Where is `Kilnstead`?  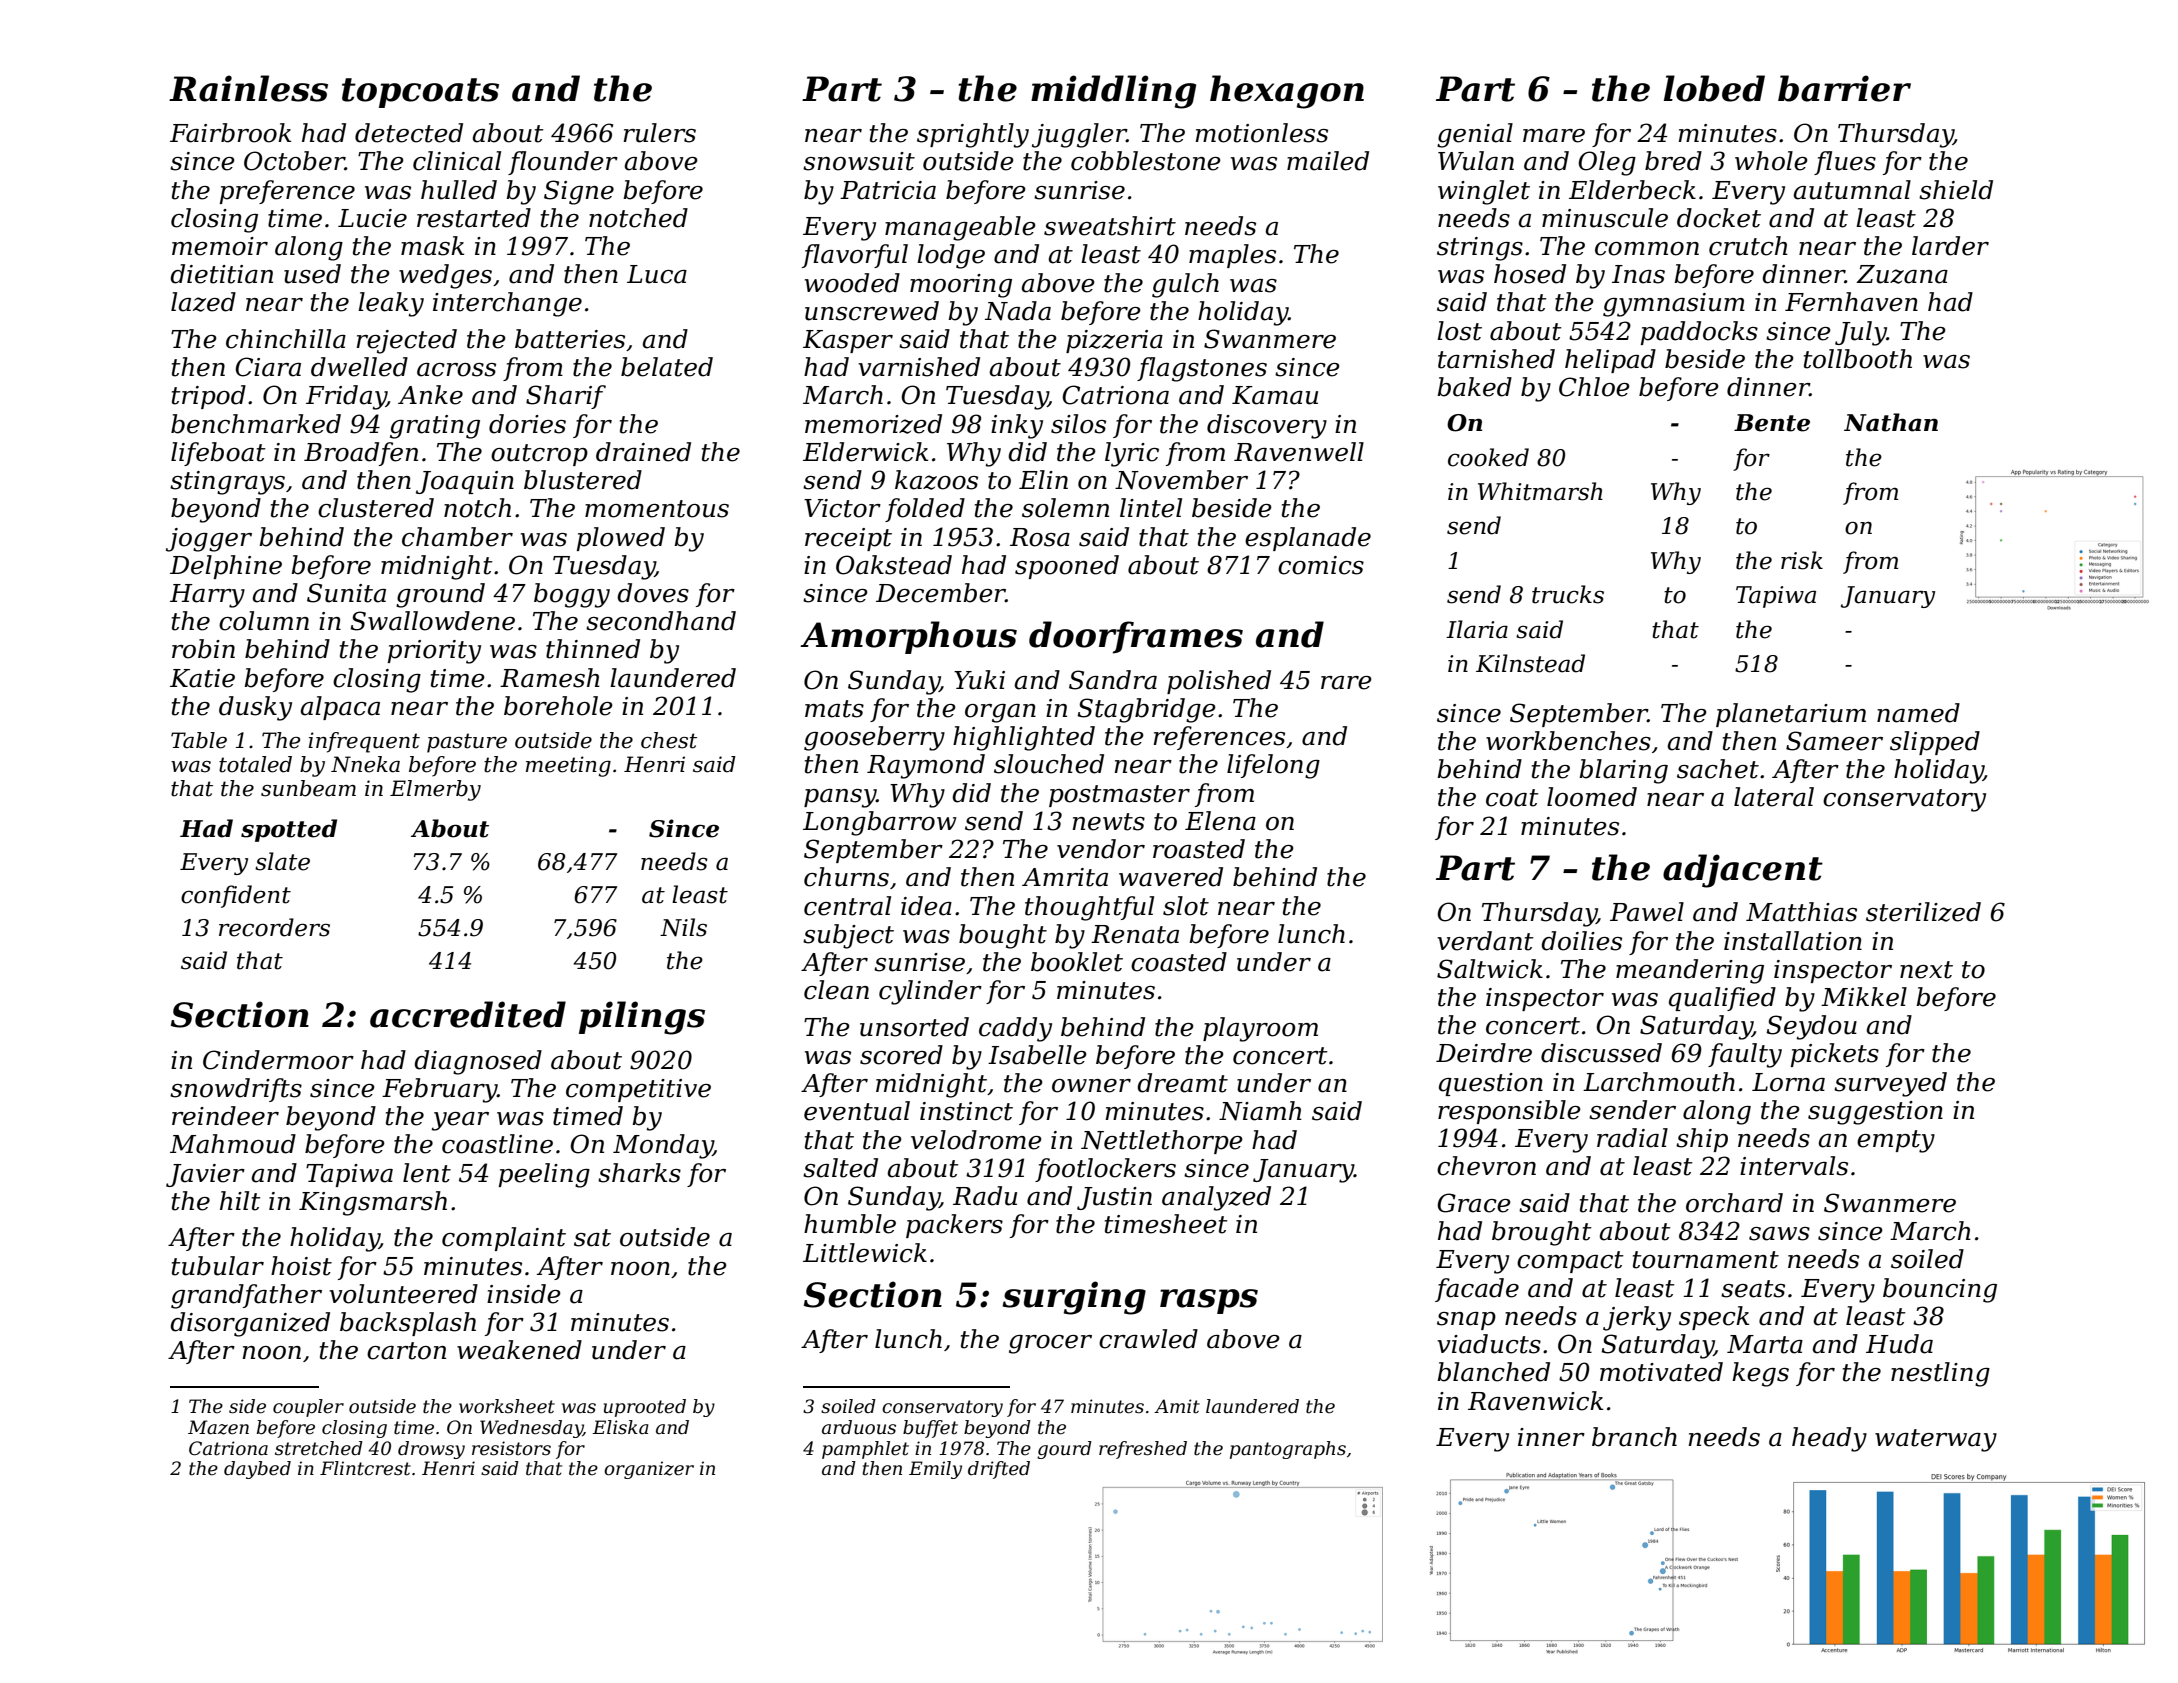 Kilnstead is located at coordinates (1530, 663).
